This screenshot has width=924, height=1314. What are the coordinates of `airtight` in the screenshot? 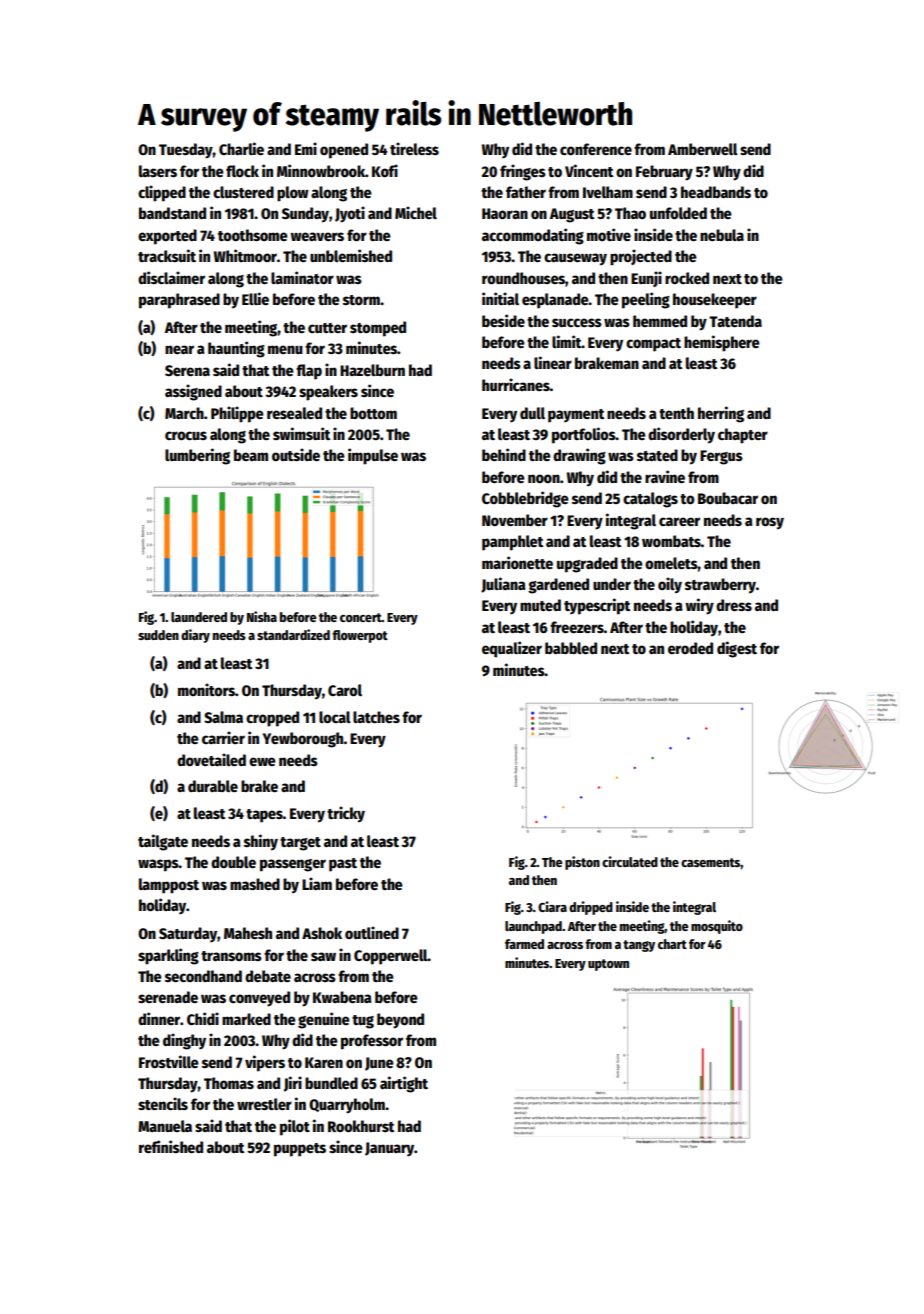 It's located at (404, 1084).
